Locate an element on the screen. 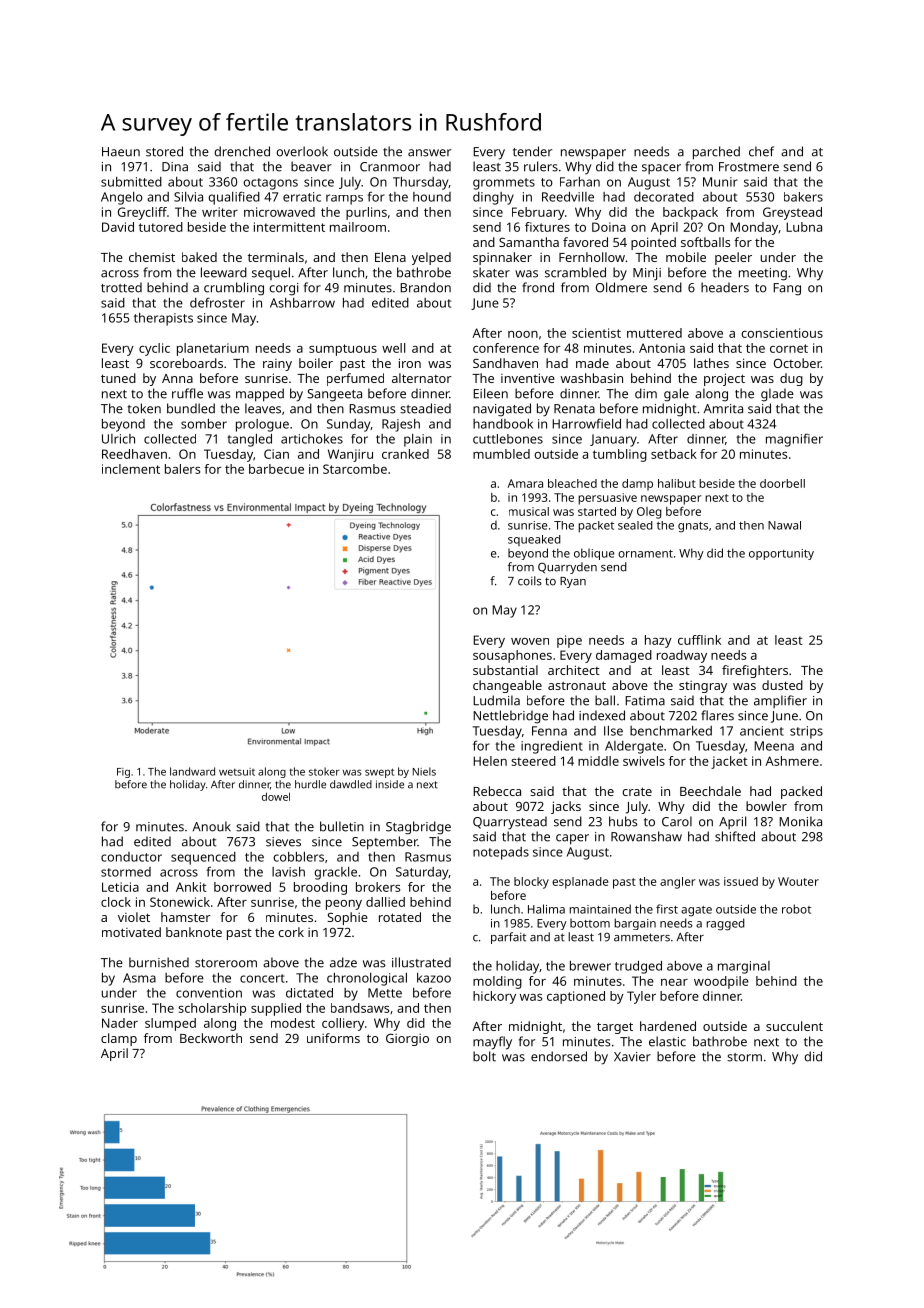 This screenshot has width=924, height=1308. strips is located at coordinates (806, 732).
